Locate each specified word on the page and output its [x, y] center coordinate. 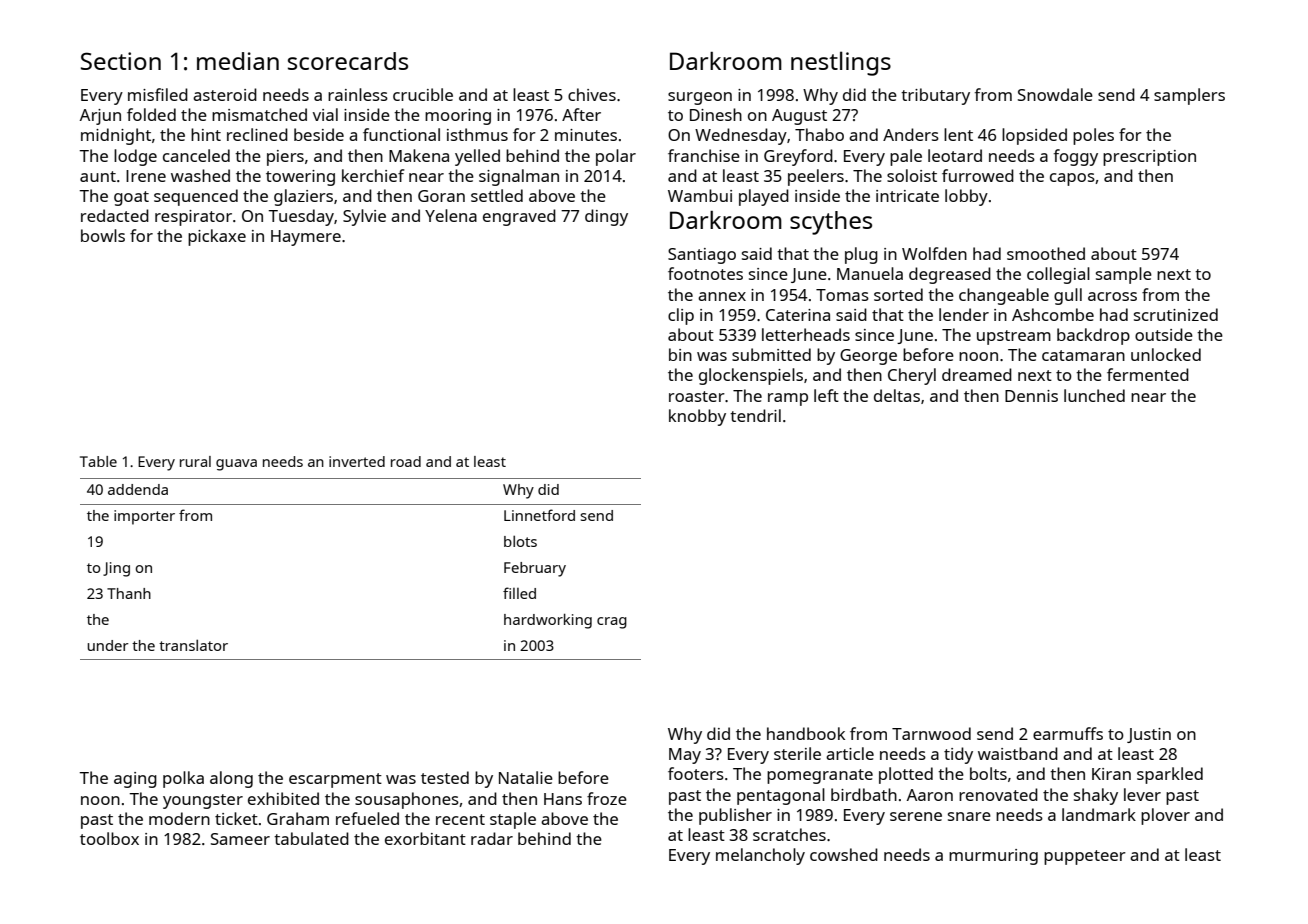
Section [121, 61]
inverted [357, 461]
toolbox [109, 838]
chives [592, 94]
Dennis [1031, 396]
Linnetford [539, 515]
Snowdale [1055, 94]
